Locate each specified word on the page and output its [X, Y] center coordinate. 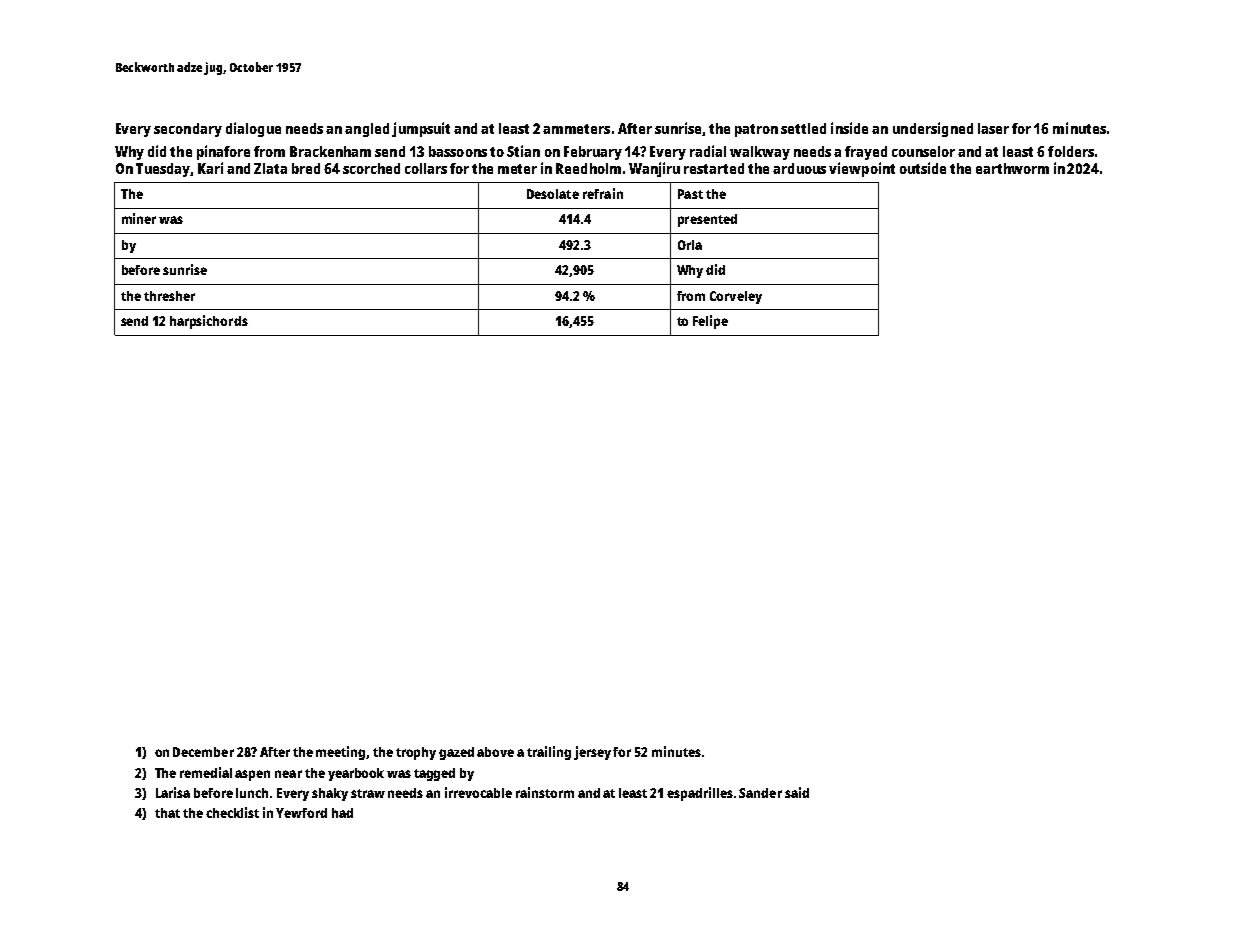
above [495, 752]
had [342, 813]
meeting [340, 753]
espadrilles [700, 794]
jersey [592, 753]
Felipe [710, 322]
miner [139, 218]
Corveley [736, 297]
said [797, 792]
